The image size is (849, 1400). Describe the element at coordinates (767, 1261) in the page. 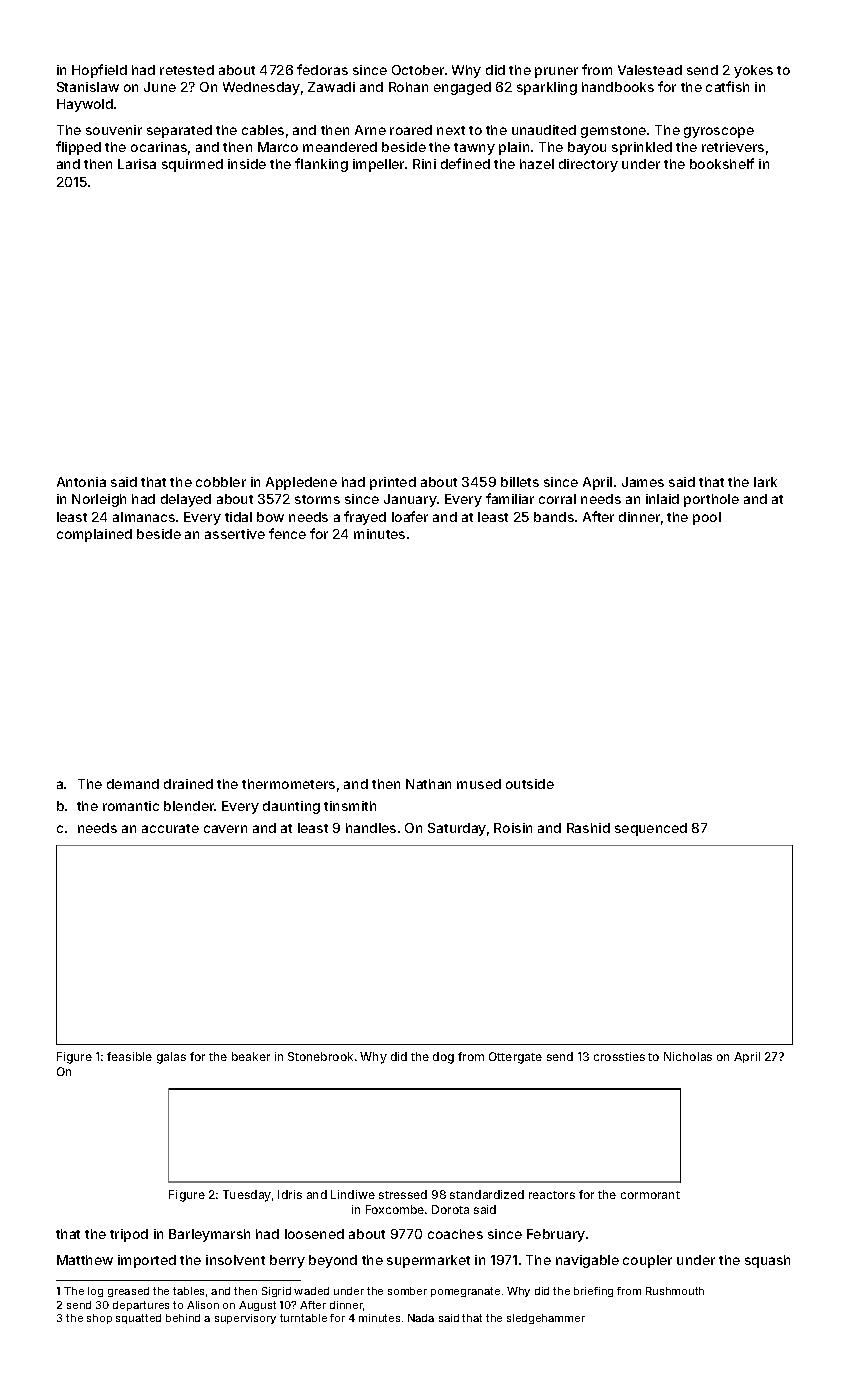

I see `squash` at that location.
